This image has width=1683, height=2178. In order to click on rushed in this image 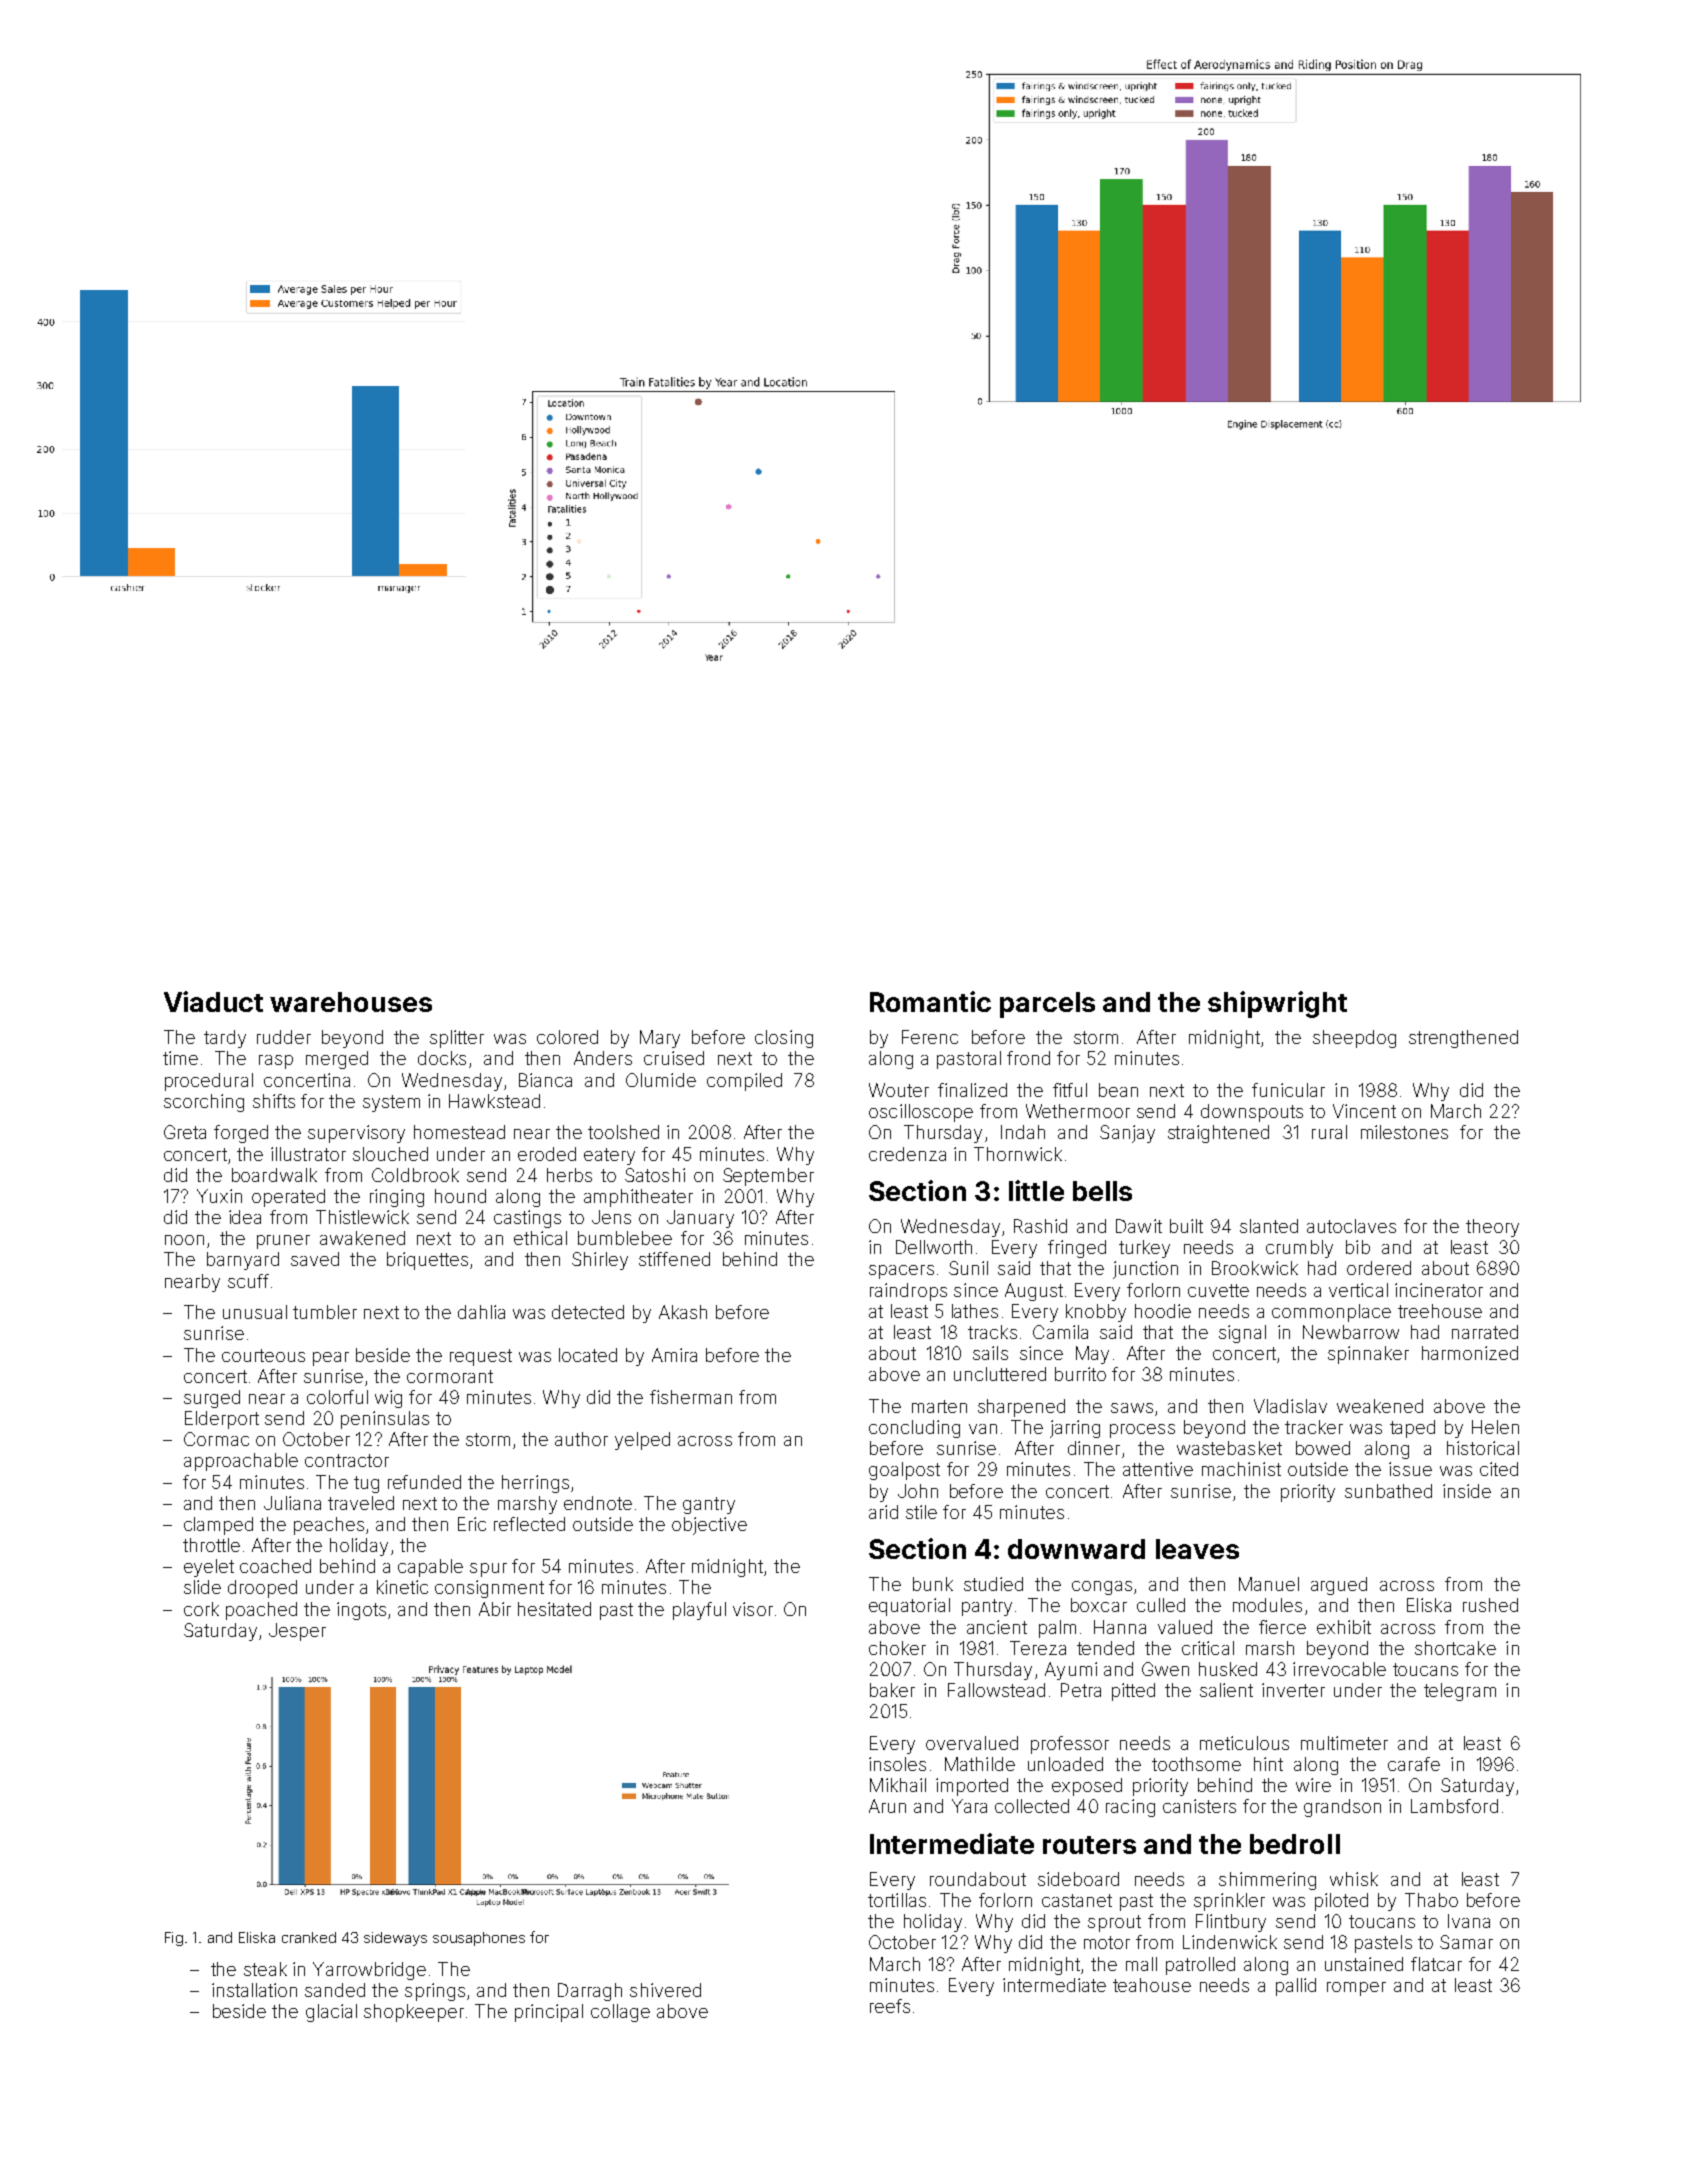, I will do `click(1490, 1605)`.
